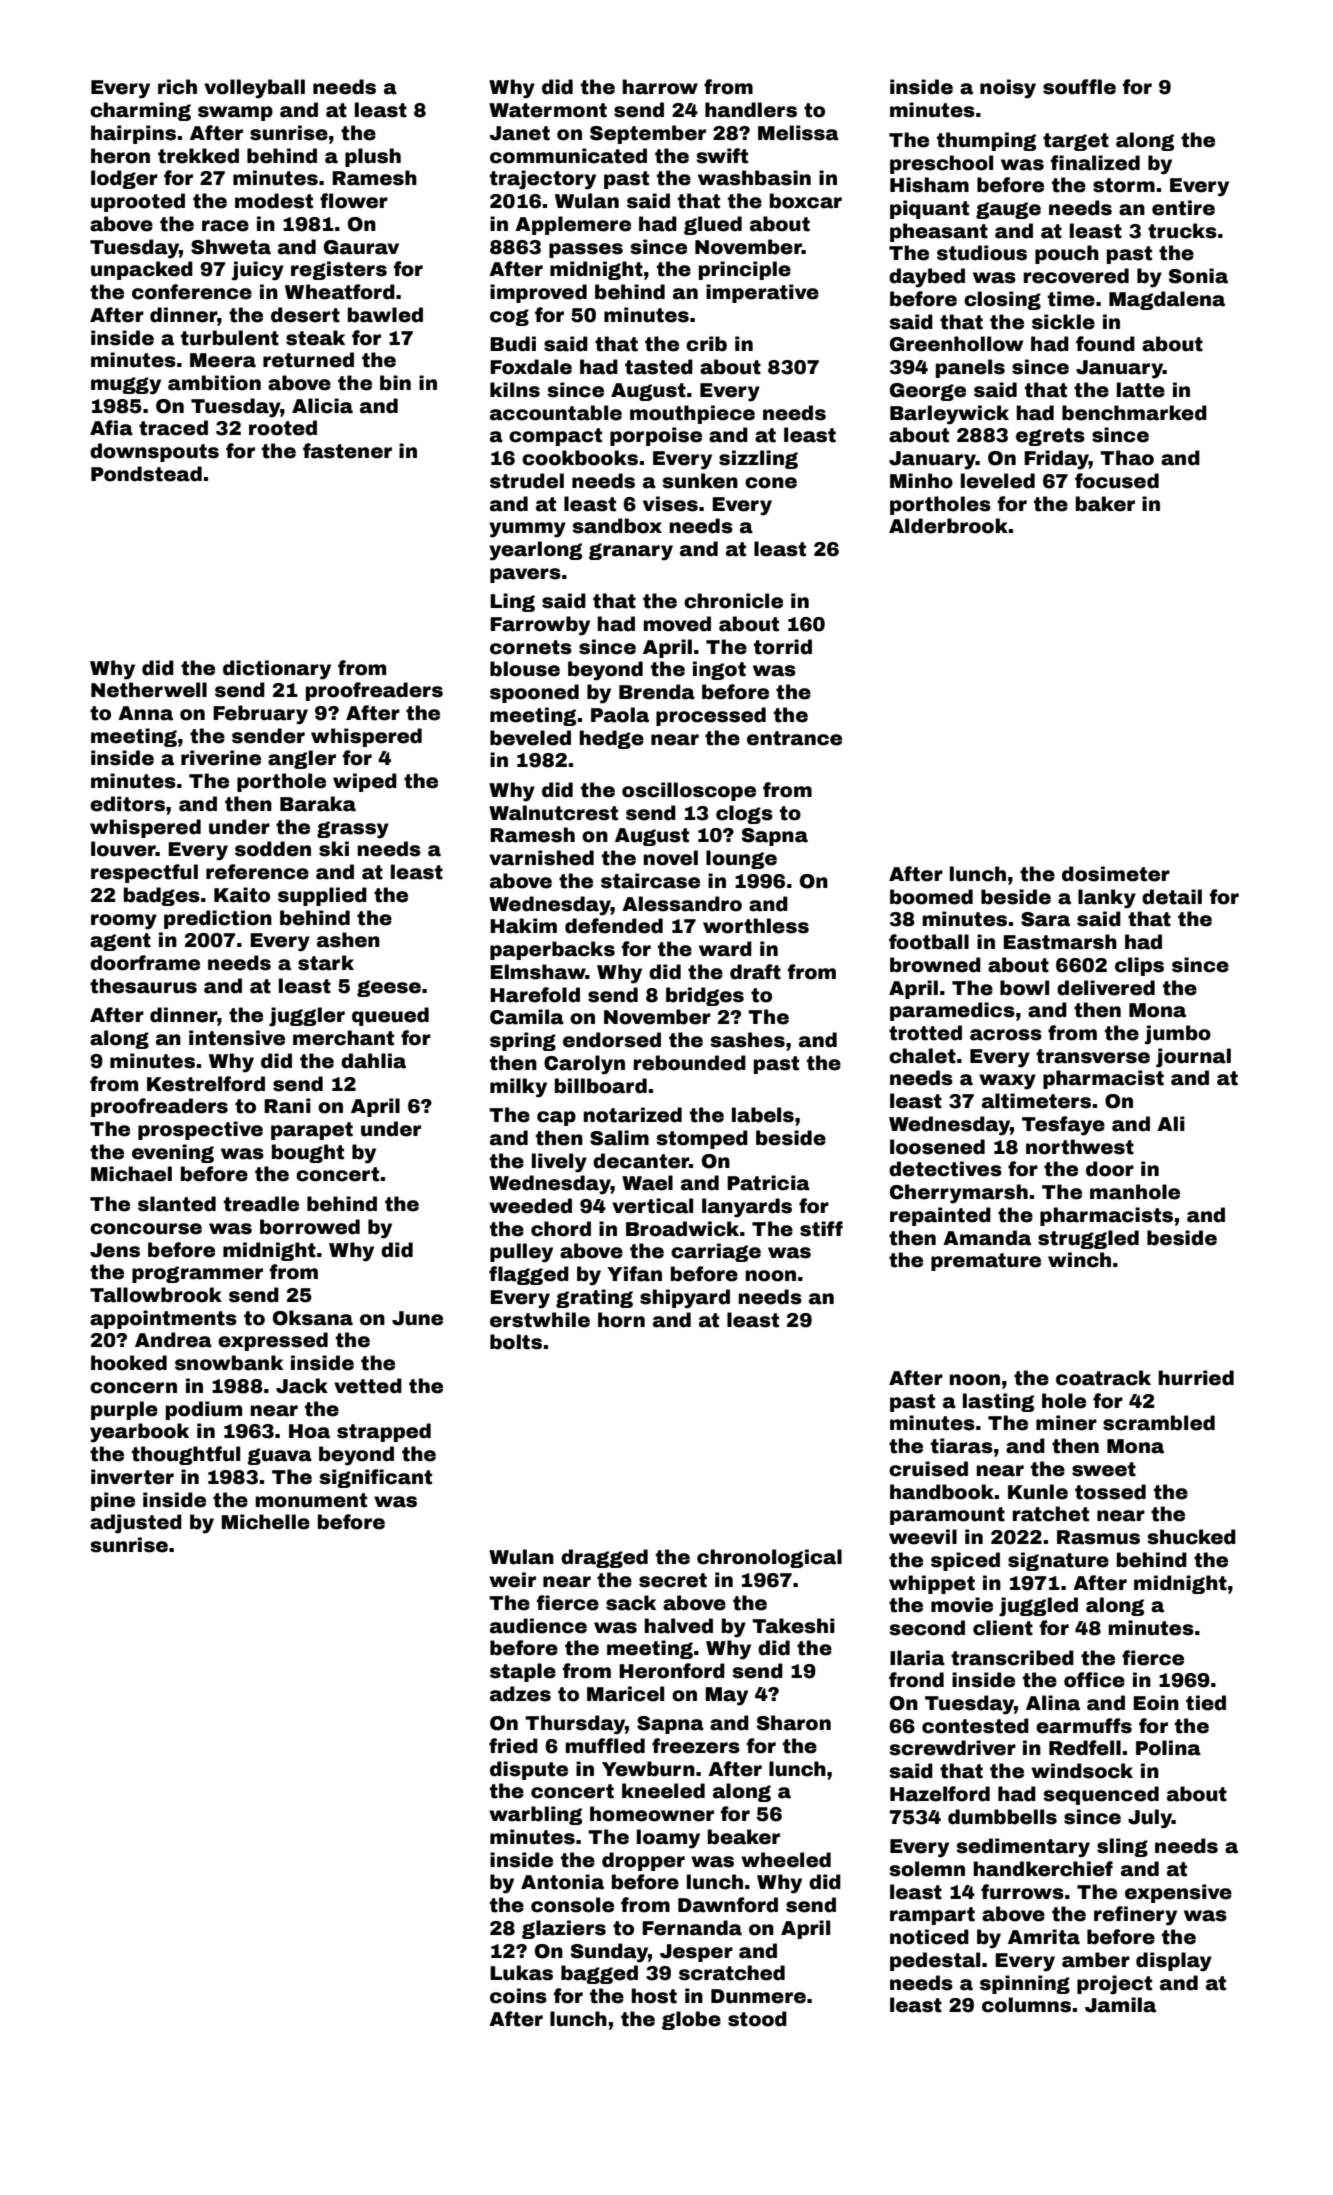 The height and width of the document is (2195, 1333). I want to click on fried, so click(513, 1746).
